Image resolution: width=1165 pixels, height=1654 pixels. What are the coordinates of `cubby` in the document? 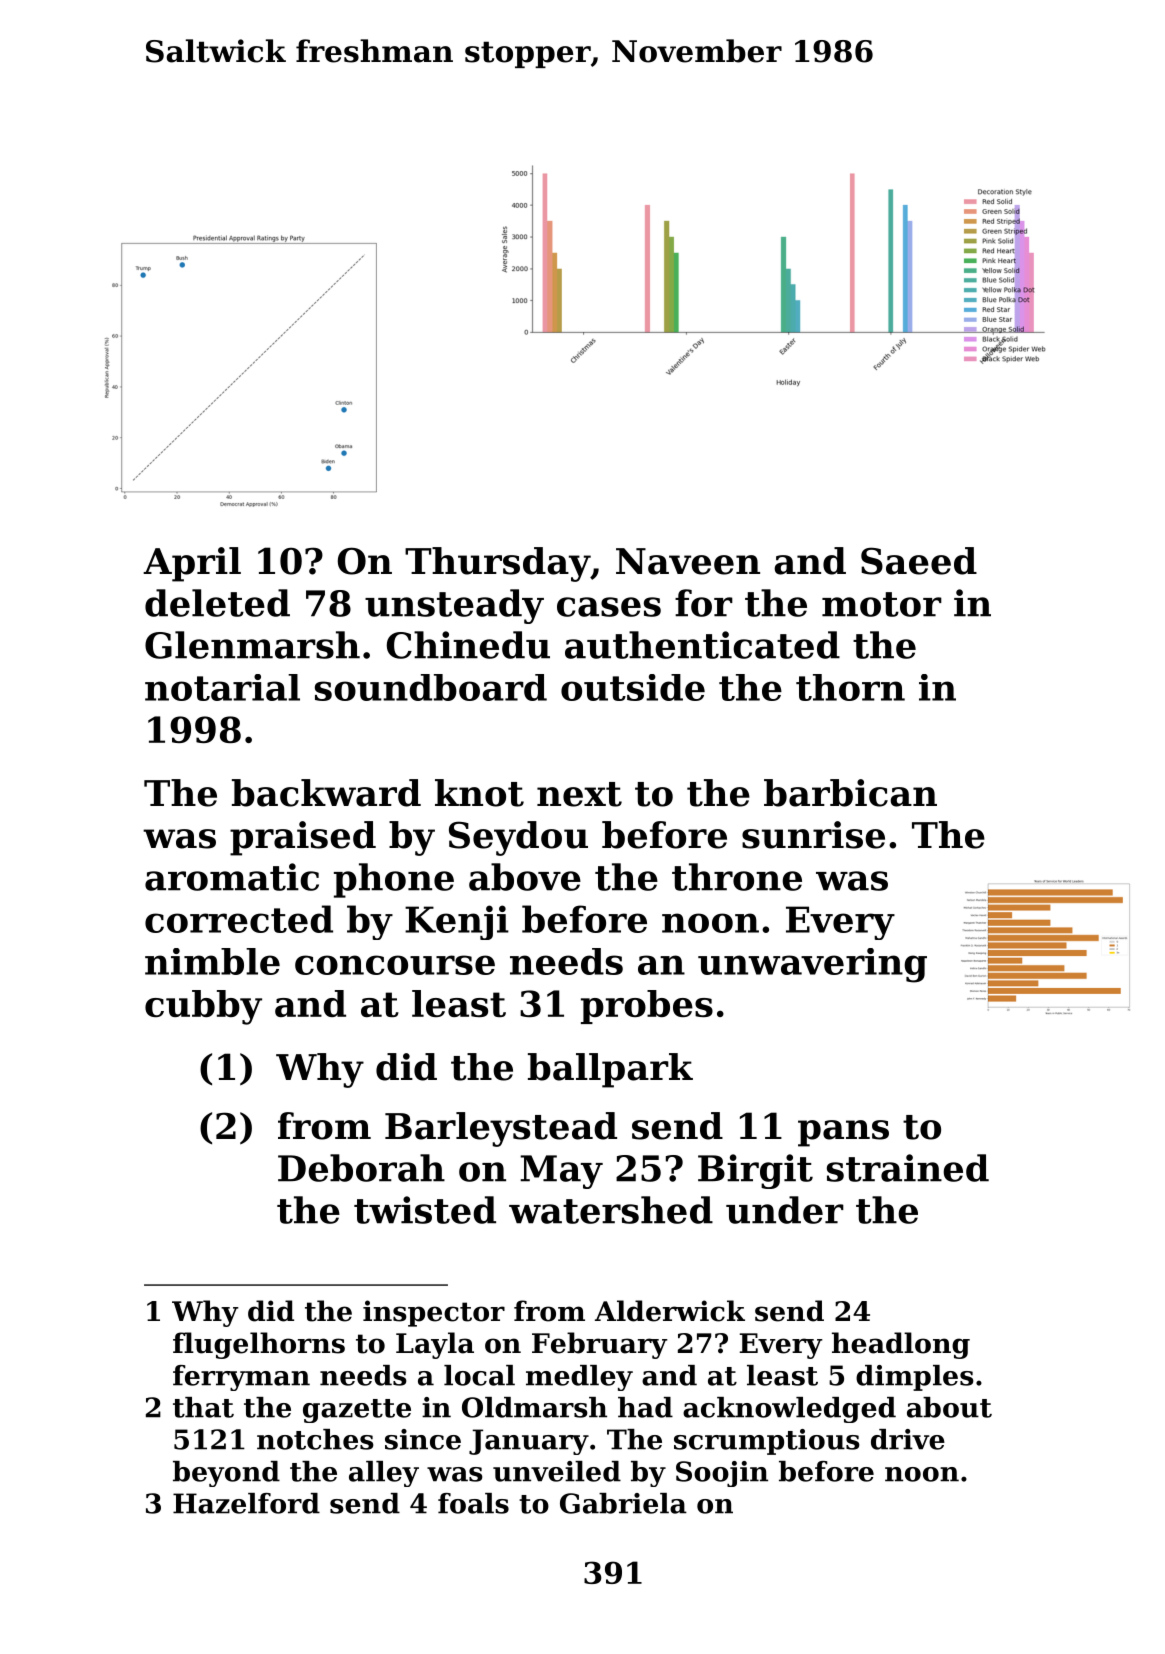 It's located at (203, 1007).
